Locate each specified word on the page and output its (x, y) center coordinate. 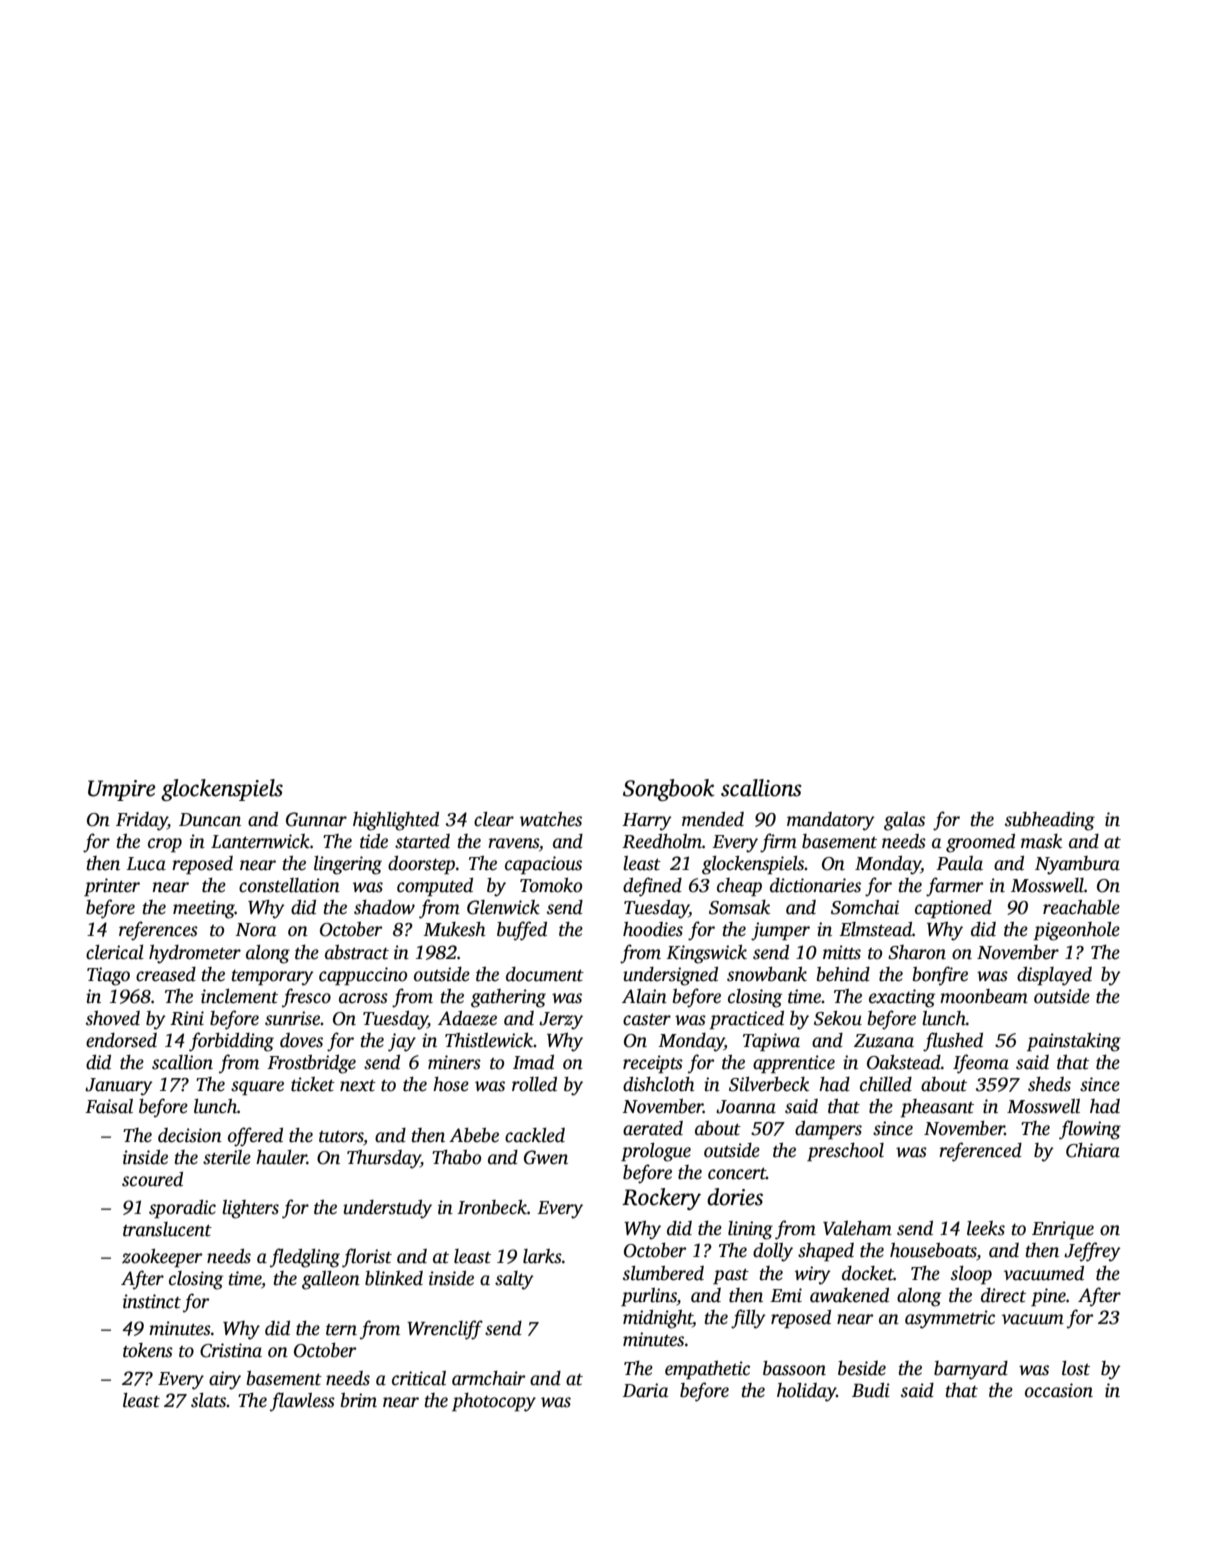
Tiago (108, 976)
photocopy (494, 1402)
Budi (871, 1390)
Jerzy (561, 1021)
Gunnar (316, 819)
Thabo (456, 1157)
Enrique (1063, 1230)
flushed (953, 1042)
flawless (302, 1402)
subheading (1050, 821)
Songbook (669, 790)
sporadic (182, 1209)
